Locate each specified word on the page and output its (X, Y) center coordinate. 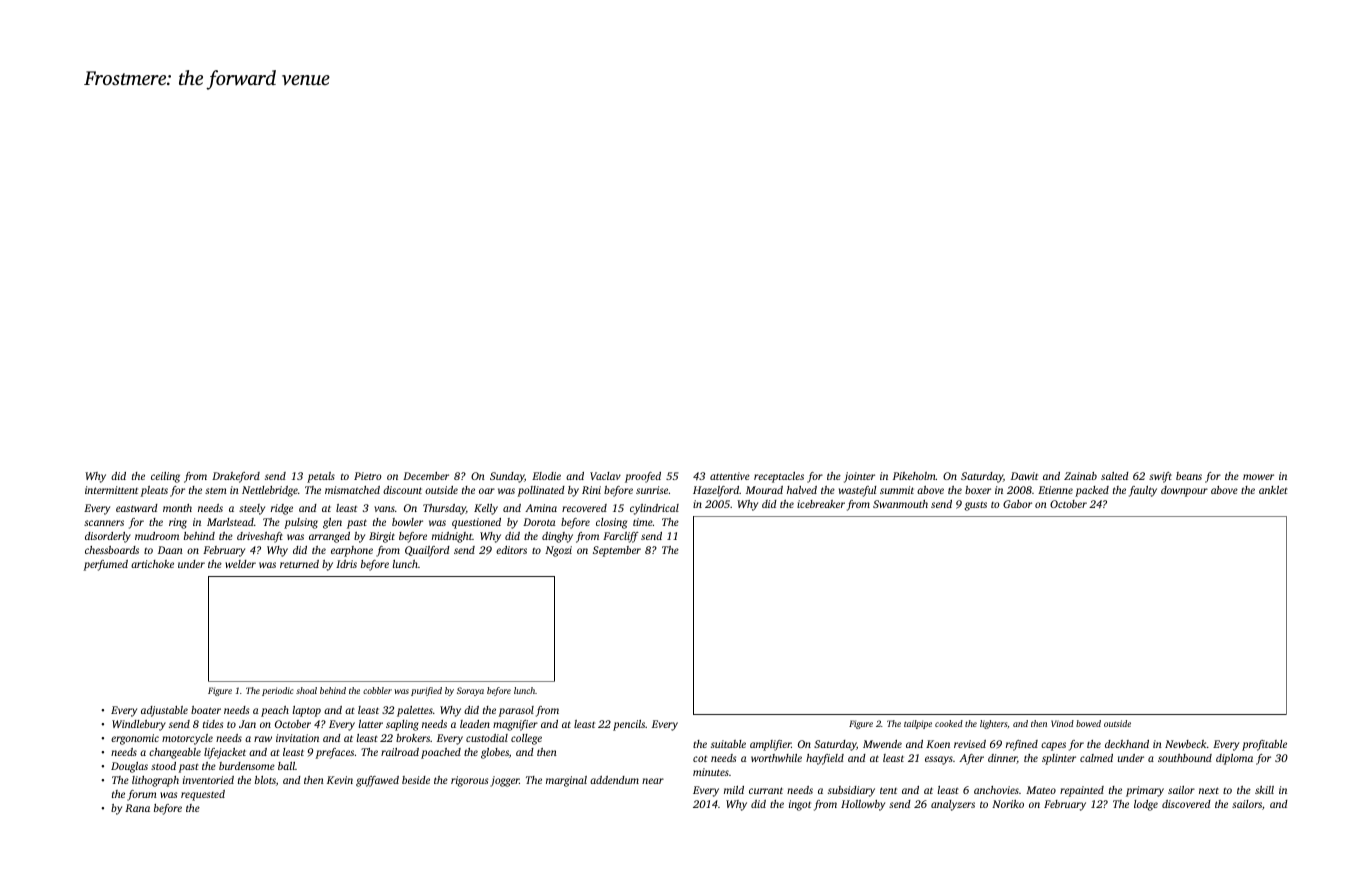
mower (1258, 477)
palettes (415, 711)
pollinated (541, 491)
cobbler (377, 690)
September (617, 551)
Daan (170, 550)
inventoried (208, 780)
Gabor (1017, 504)
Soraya (470, 691)
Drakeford (236, 477)
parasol (516, 711)
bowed (1088, 723)
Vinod (1062, 723)
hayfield (825, 759)
